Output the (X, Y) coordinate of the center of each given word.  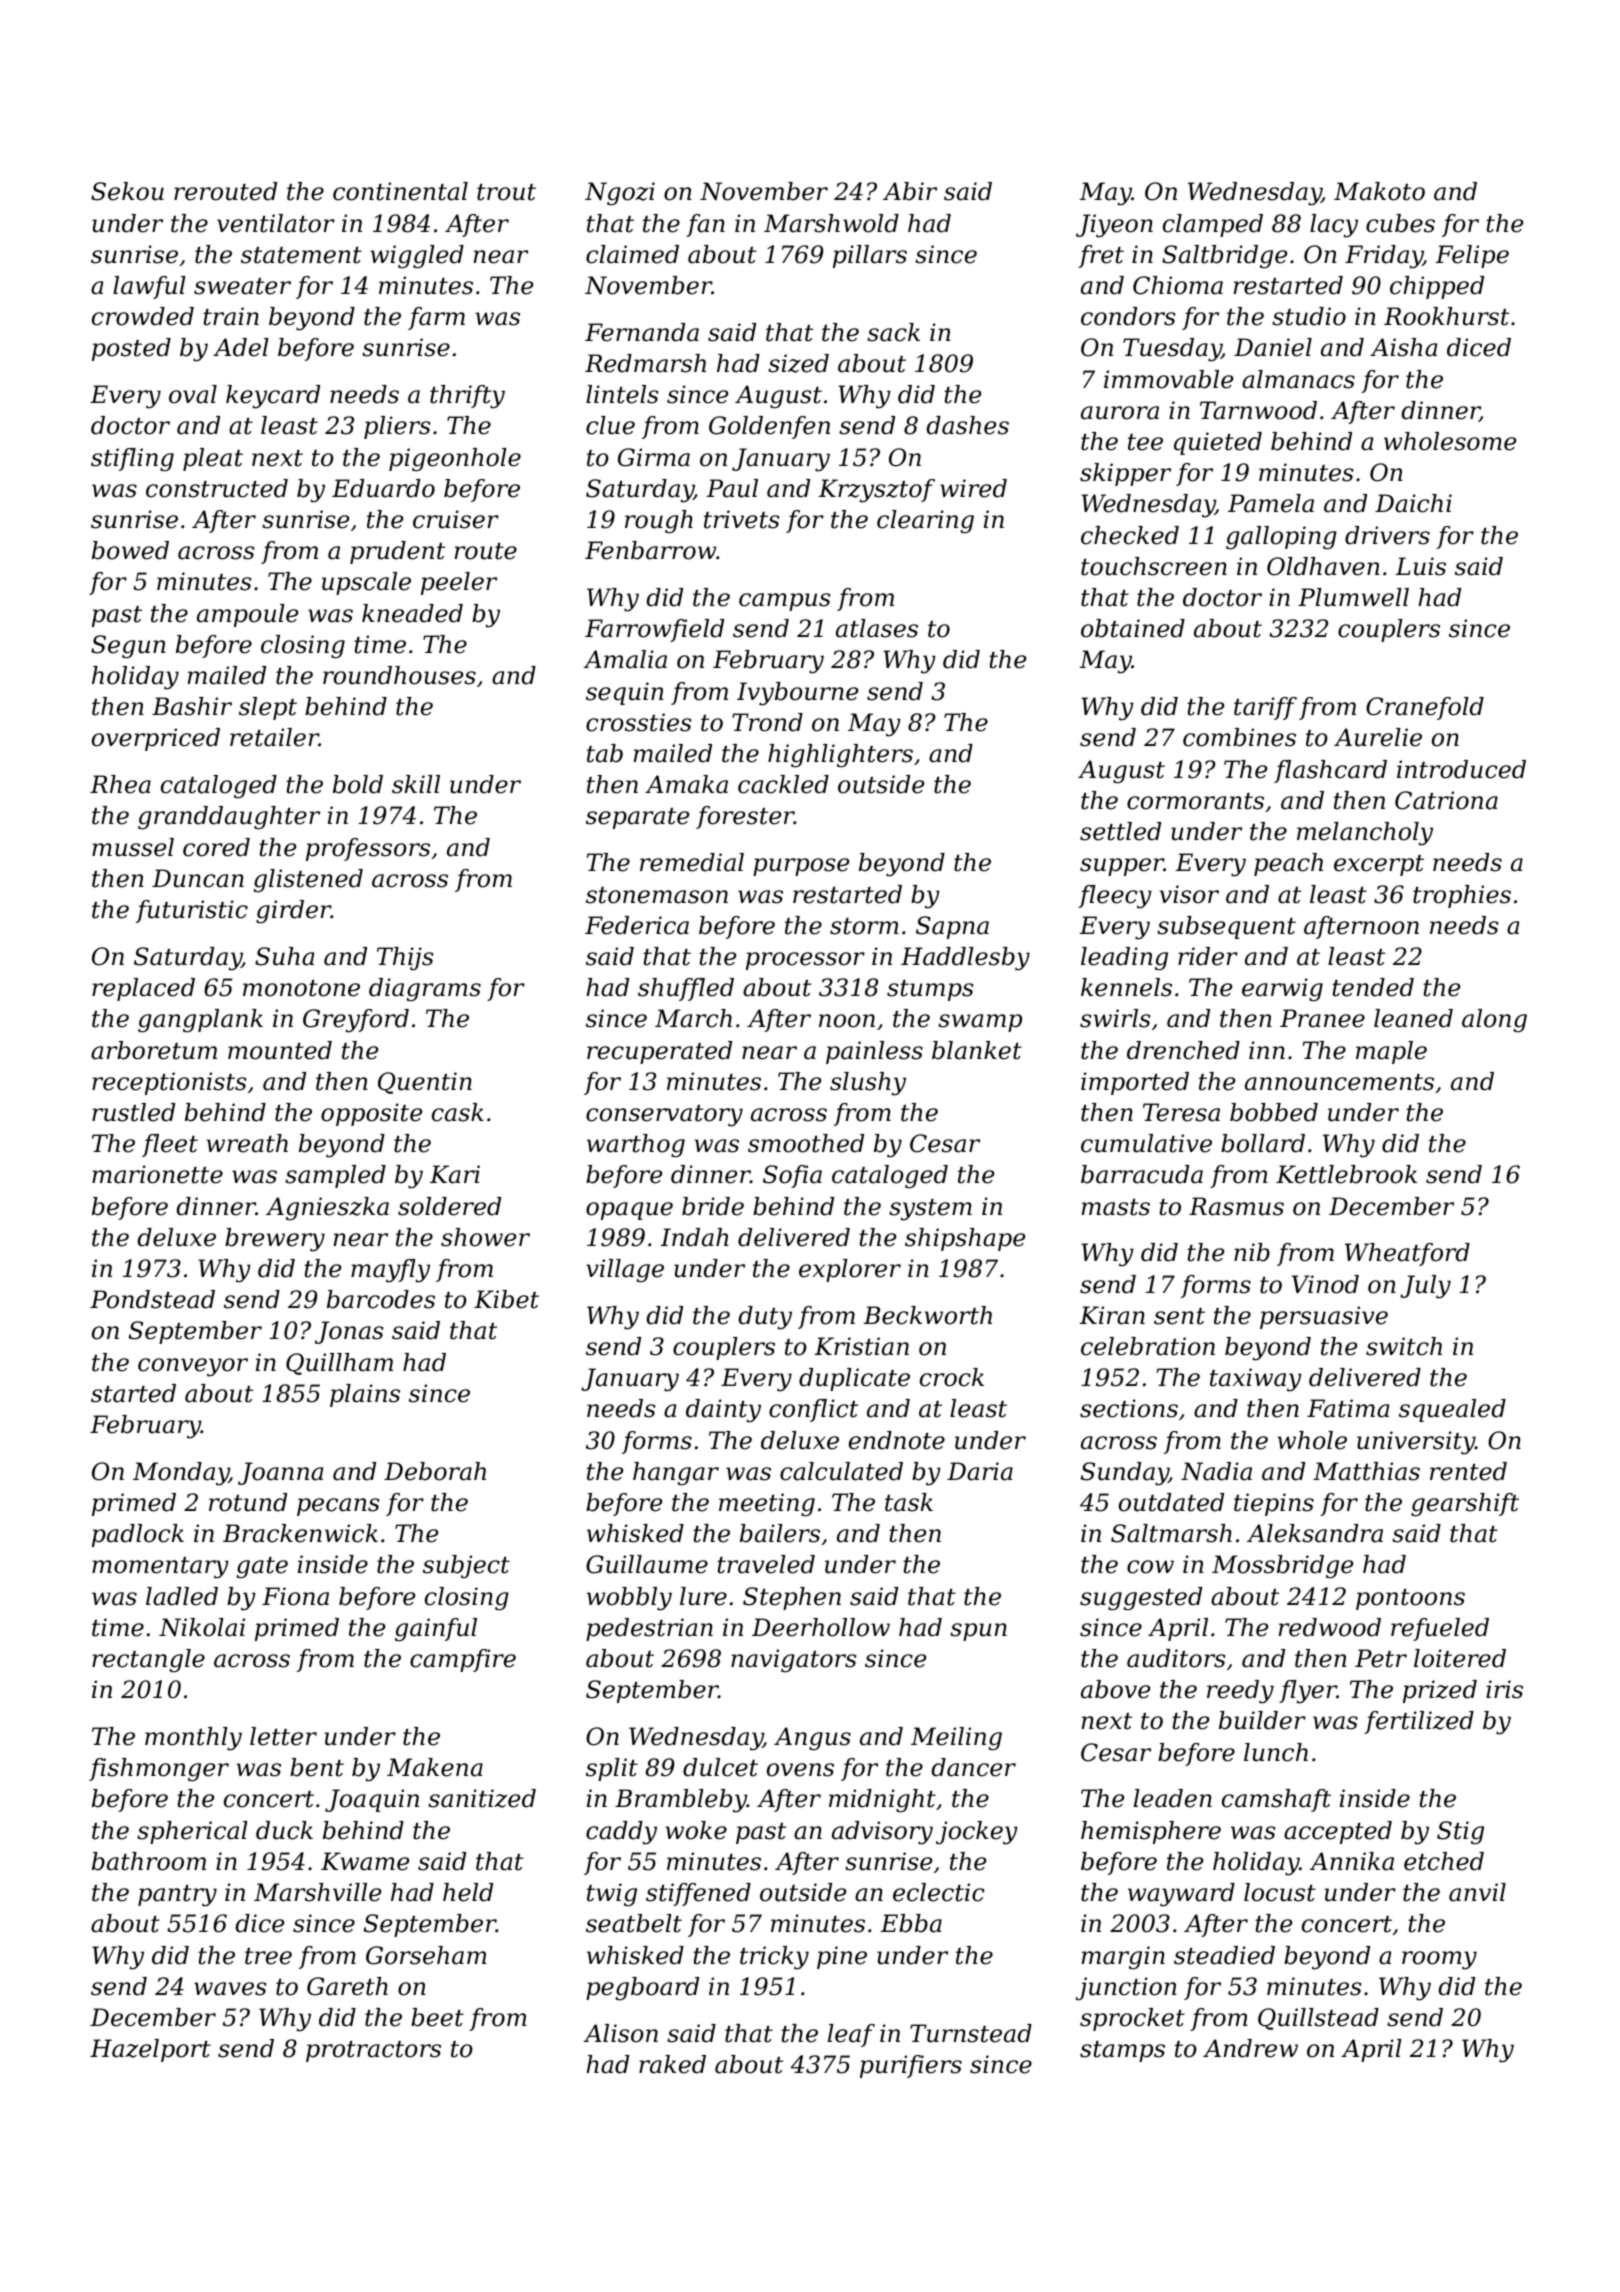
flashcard (1330, 771)
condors (1128, 316)
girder (293, 912)
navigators (794, 1661)
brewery (275, 1240)
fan (705, 225)
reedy (1240, 1692)
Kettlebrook (1346, 1174)
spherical (192, 1832)
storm (864, 926)
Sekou (127, 191)
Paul (732, 488)
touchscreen (1154, 566)
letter (283, 1736)
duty (765, 1318)
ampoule (247, 615)
